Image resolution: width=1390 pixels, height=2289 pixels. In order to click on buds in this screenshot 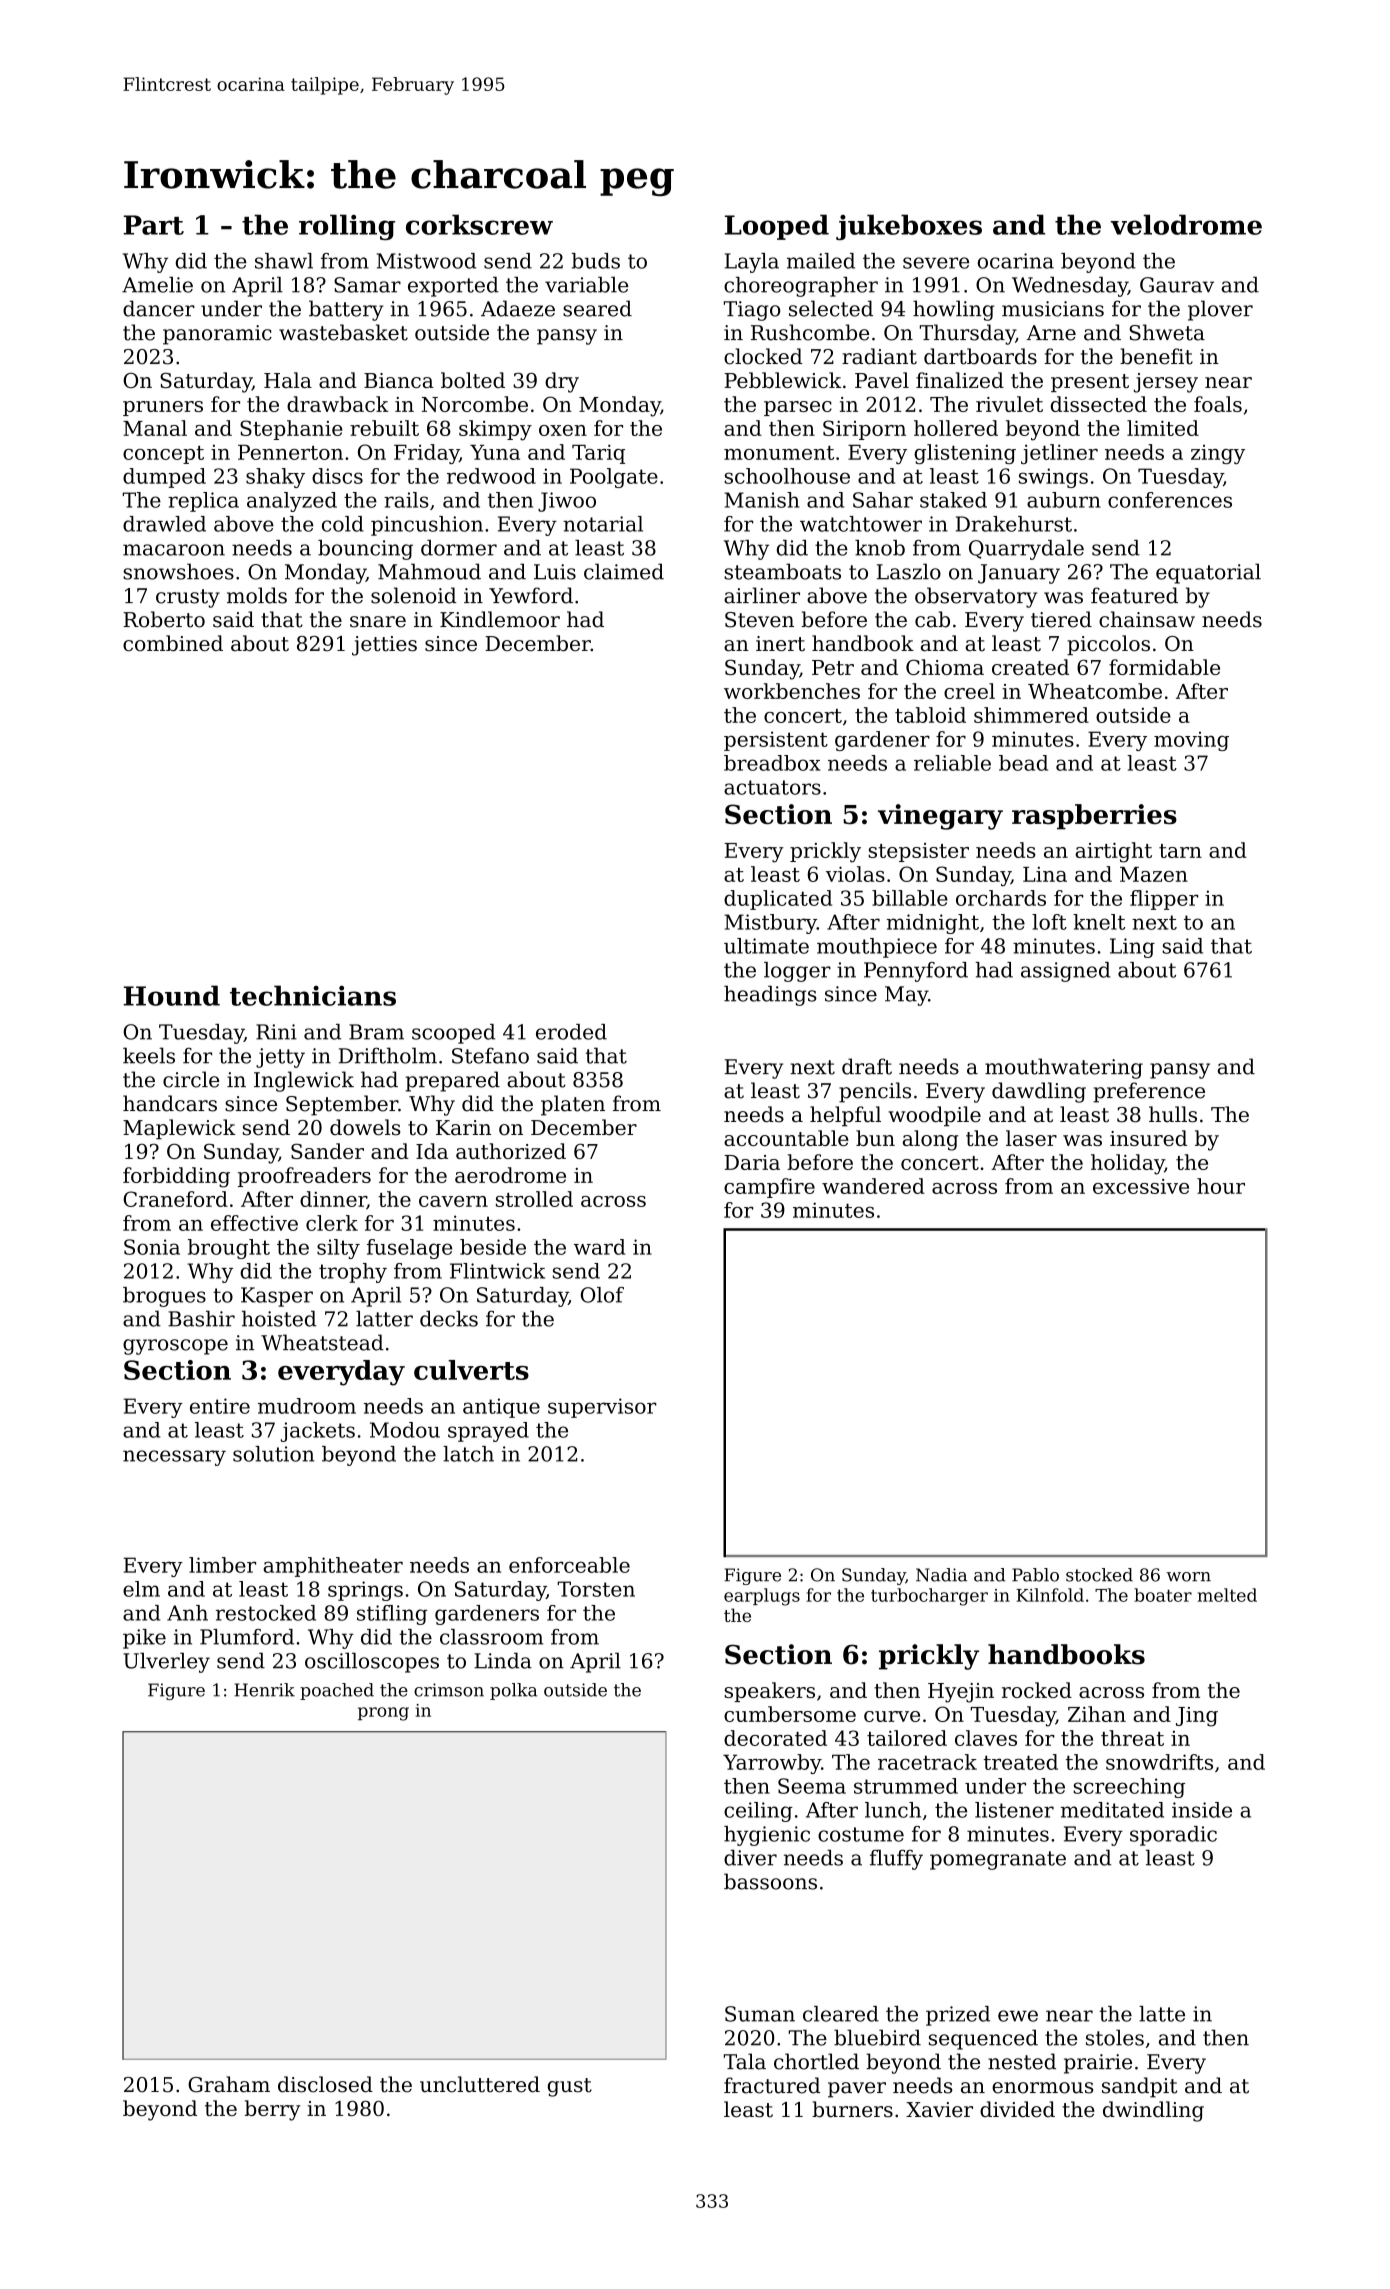, I will do `click(596, 261)`.
